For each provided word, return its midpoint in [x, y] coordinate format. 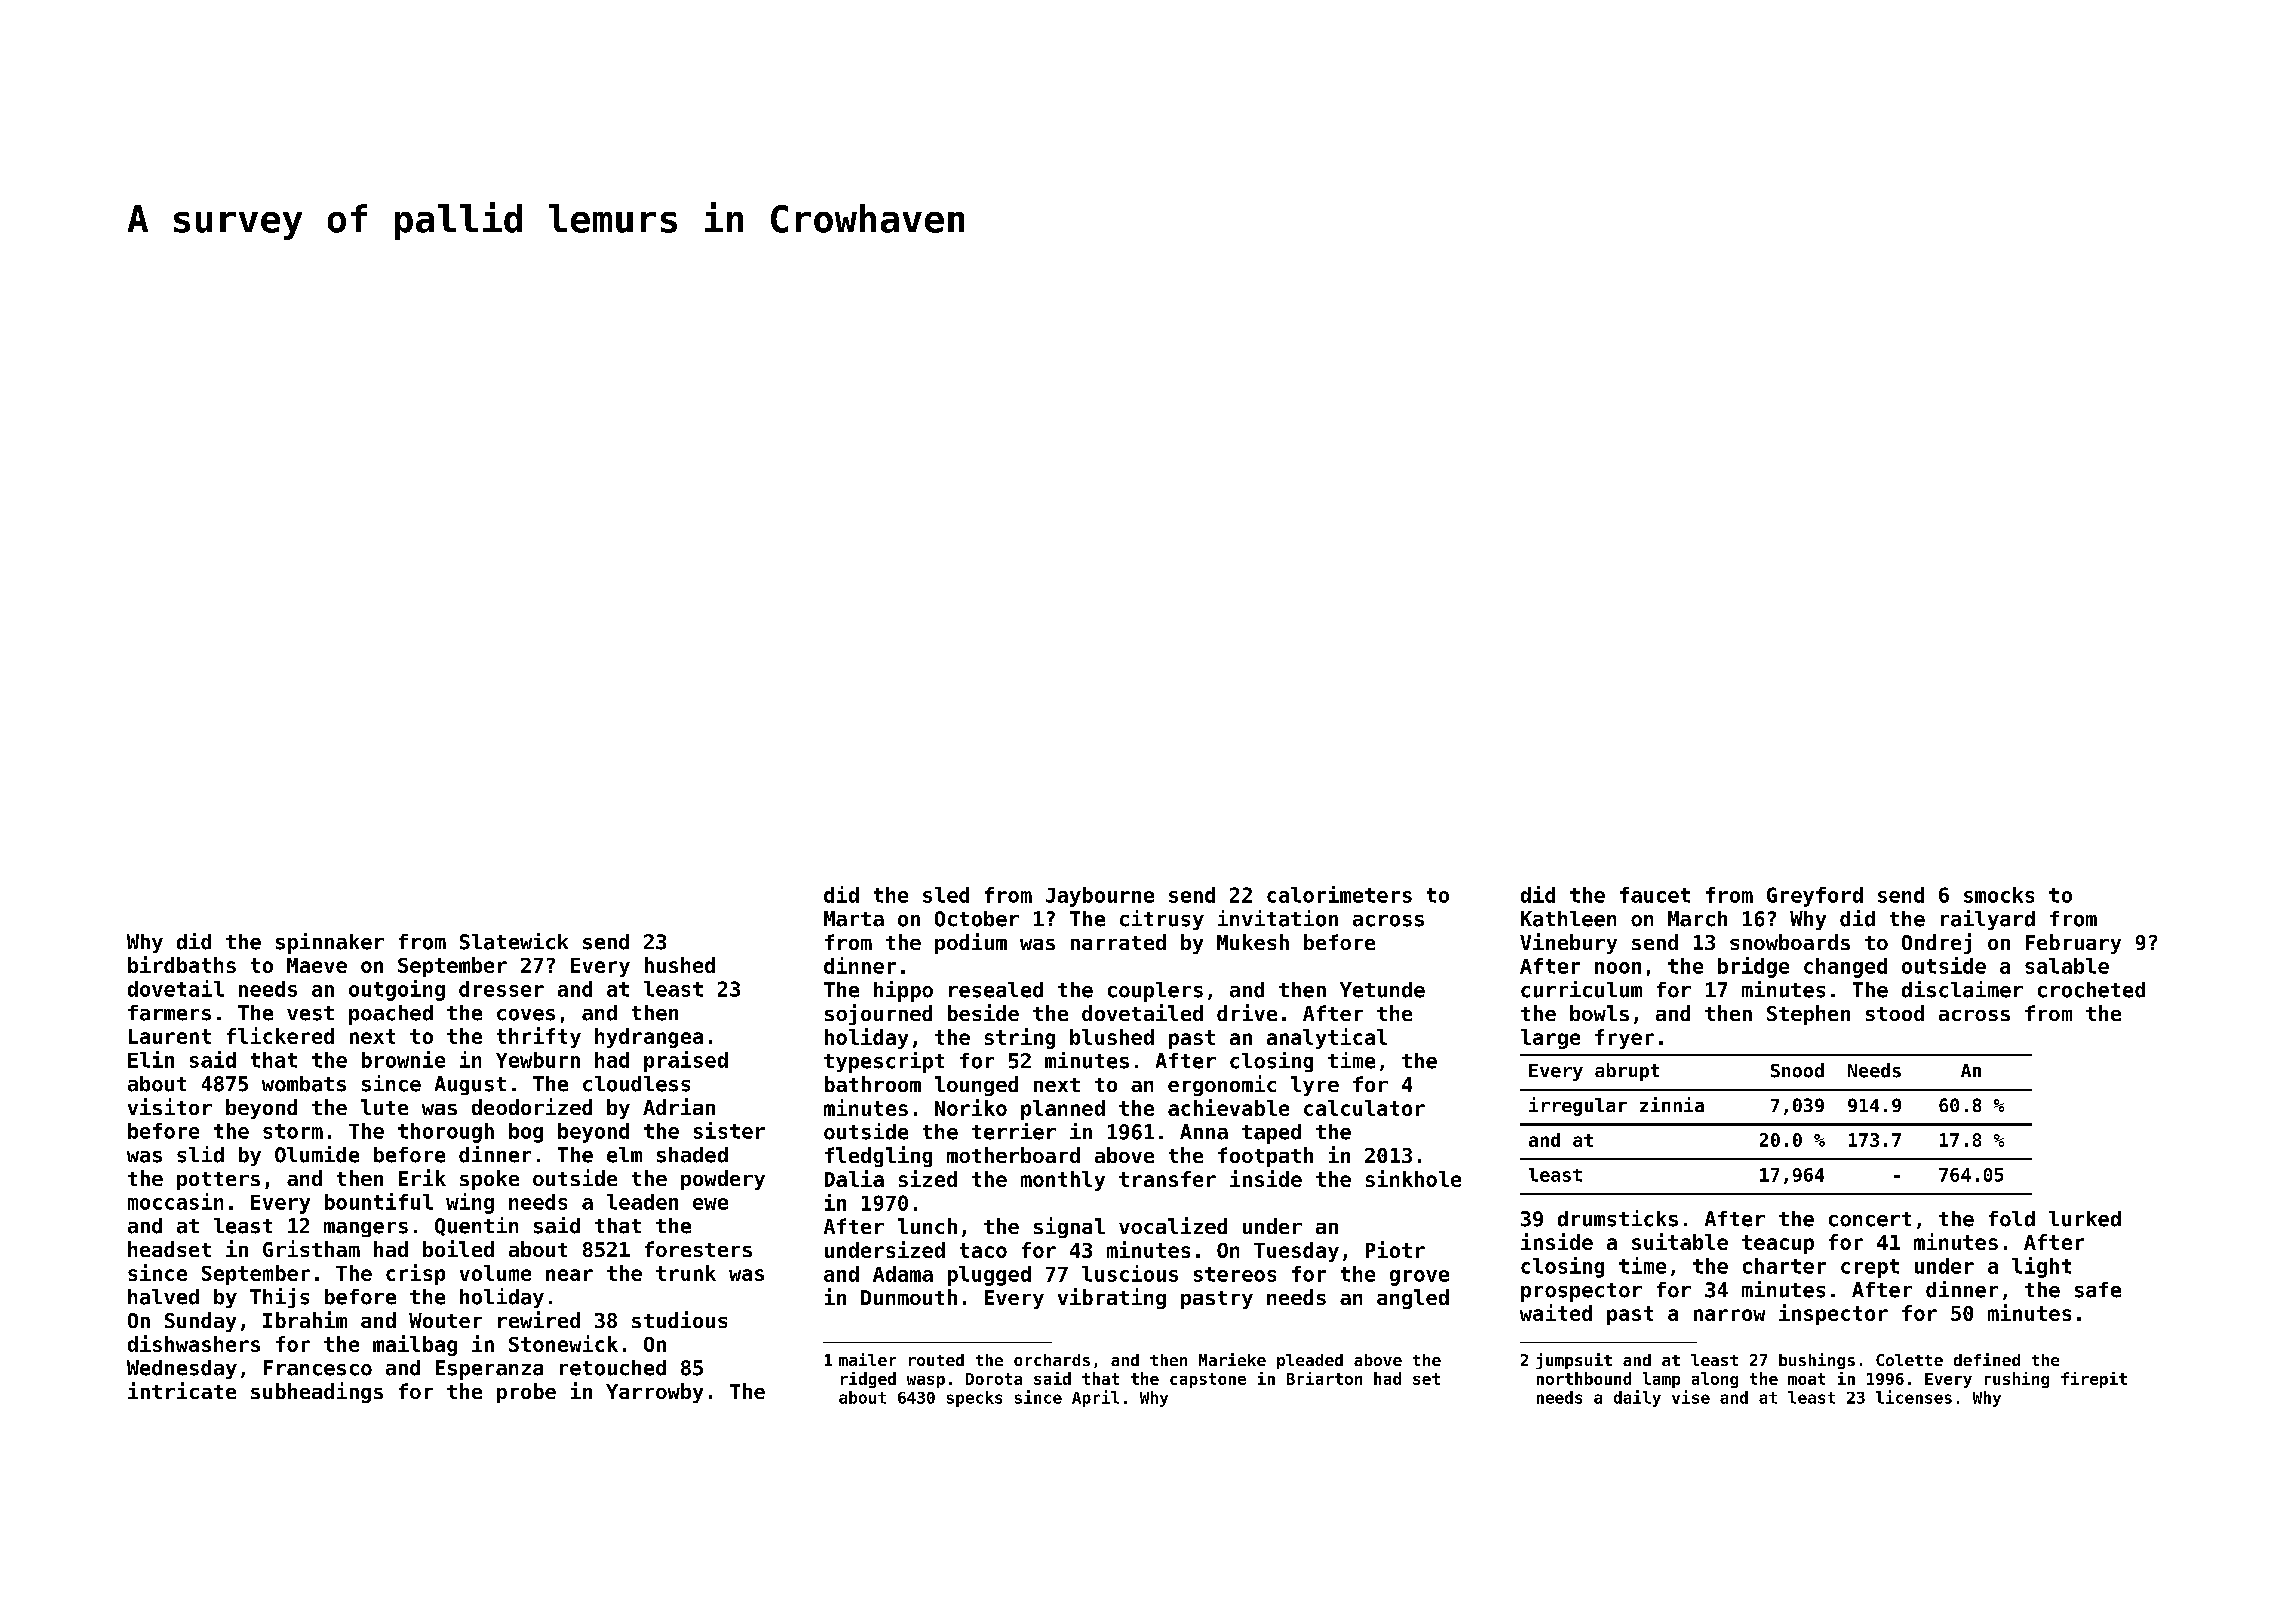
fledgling [878, 1156]
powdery [723, 1180]
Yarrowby [654, 1393]
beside [983, 1012]
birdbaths [182, 964]
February [2073, 944]
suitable [1680, 1241]
